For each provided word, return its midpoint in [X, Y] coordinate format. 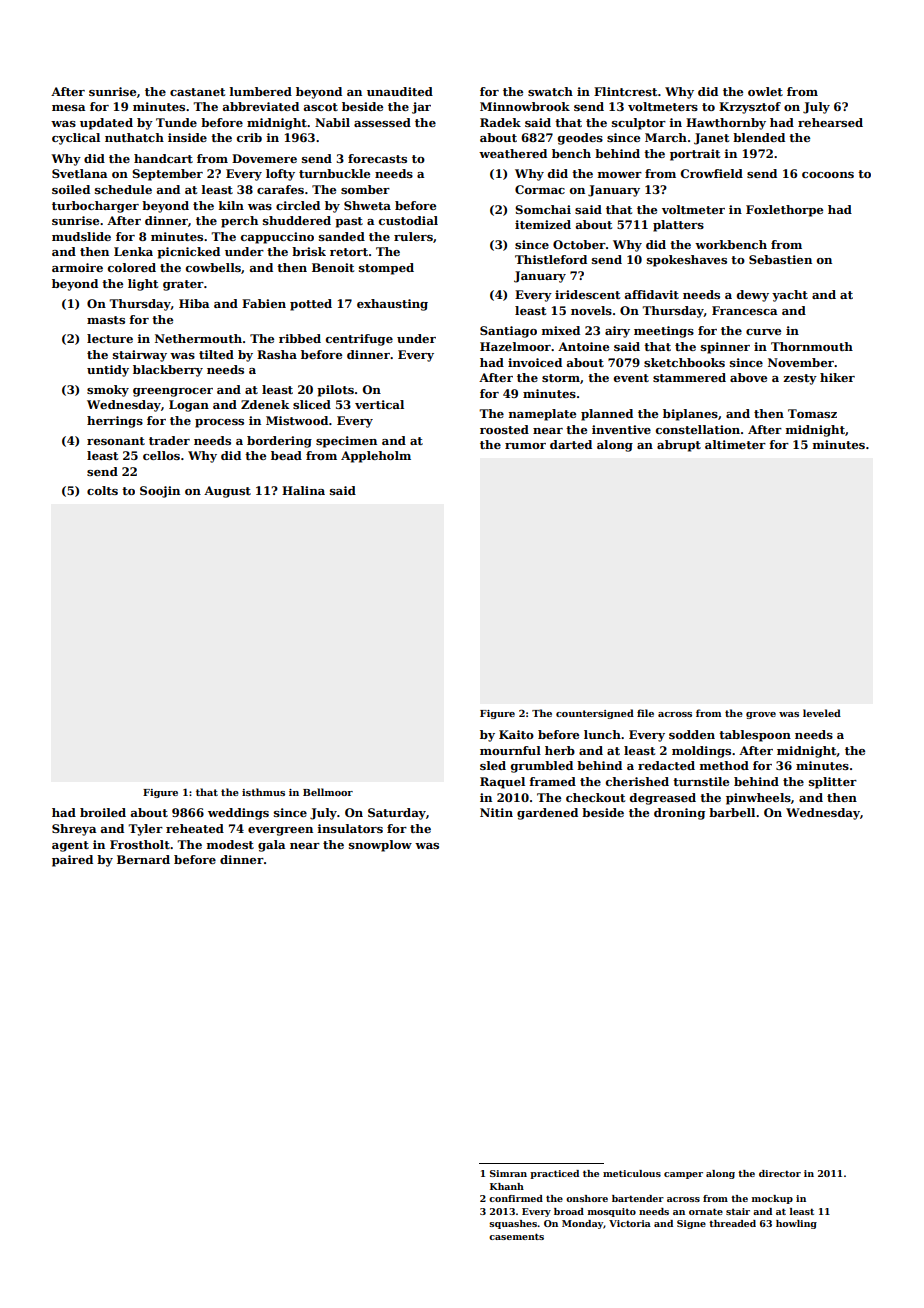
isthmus [263, 792]
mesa [69, 108]
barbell [732, 812]
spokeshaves [687, 261]
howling [796, 1224]
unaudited [400, 91]
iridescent [587, 294]
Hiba [194, 303]
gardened [547, 814]
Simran [508, 1173]
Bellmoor [328, 792]
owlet [765, 91]
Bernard [143, 859]
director [780, 1173]
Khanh [507, 1186]
